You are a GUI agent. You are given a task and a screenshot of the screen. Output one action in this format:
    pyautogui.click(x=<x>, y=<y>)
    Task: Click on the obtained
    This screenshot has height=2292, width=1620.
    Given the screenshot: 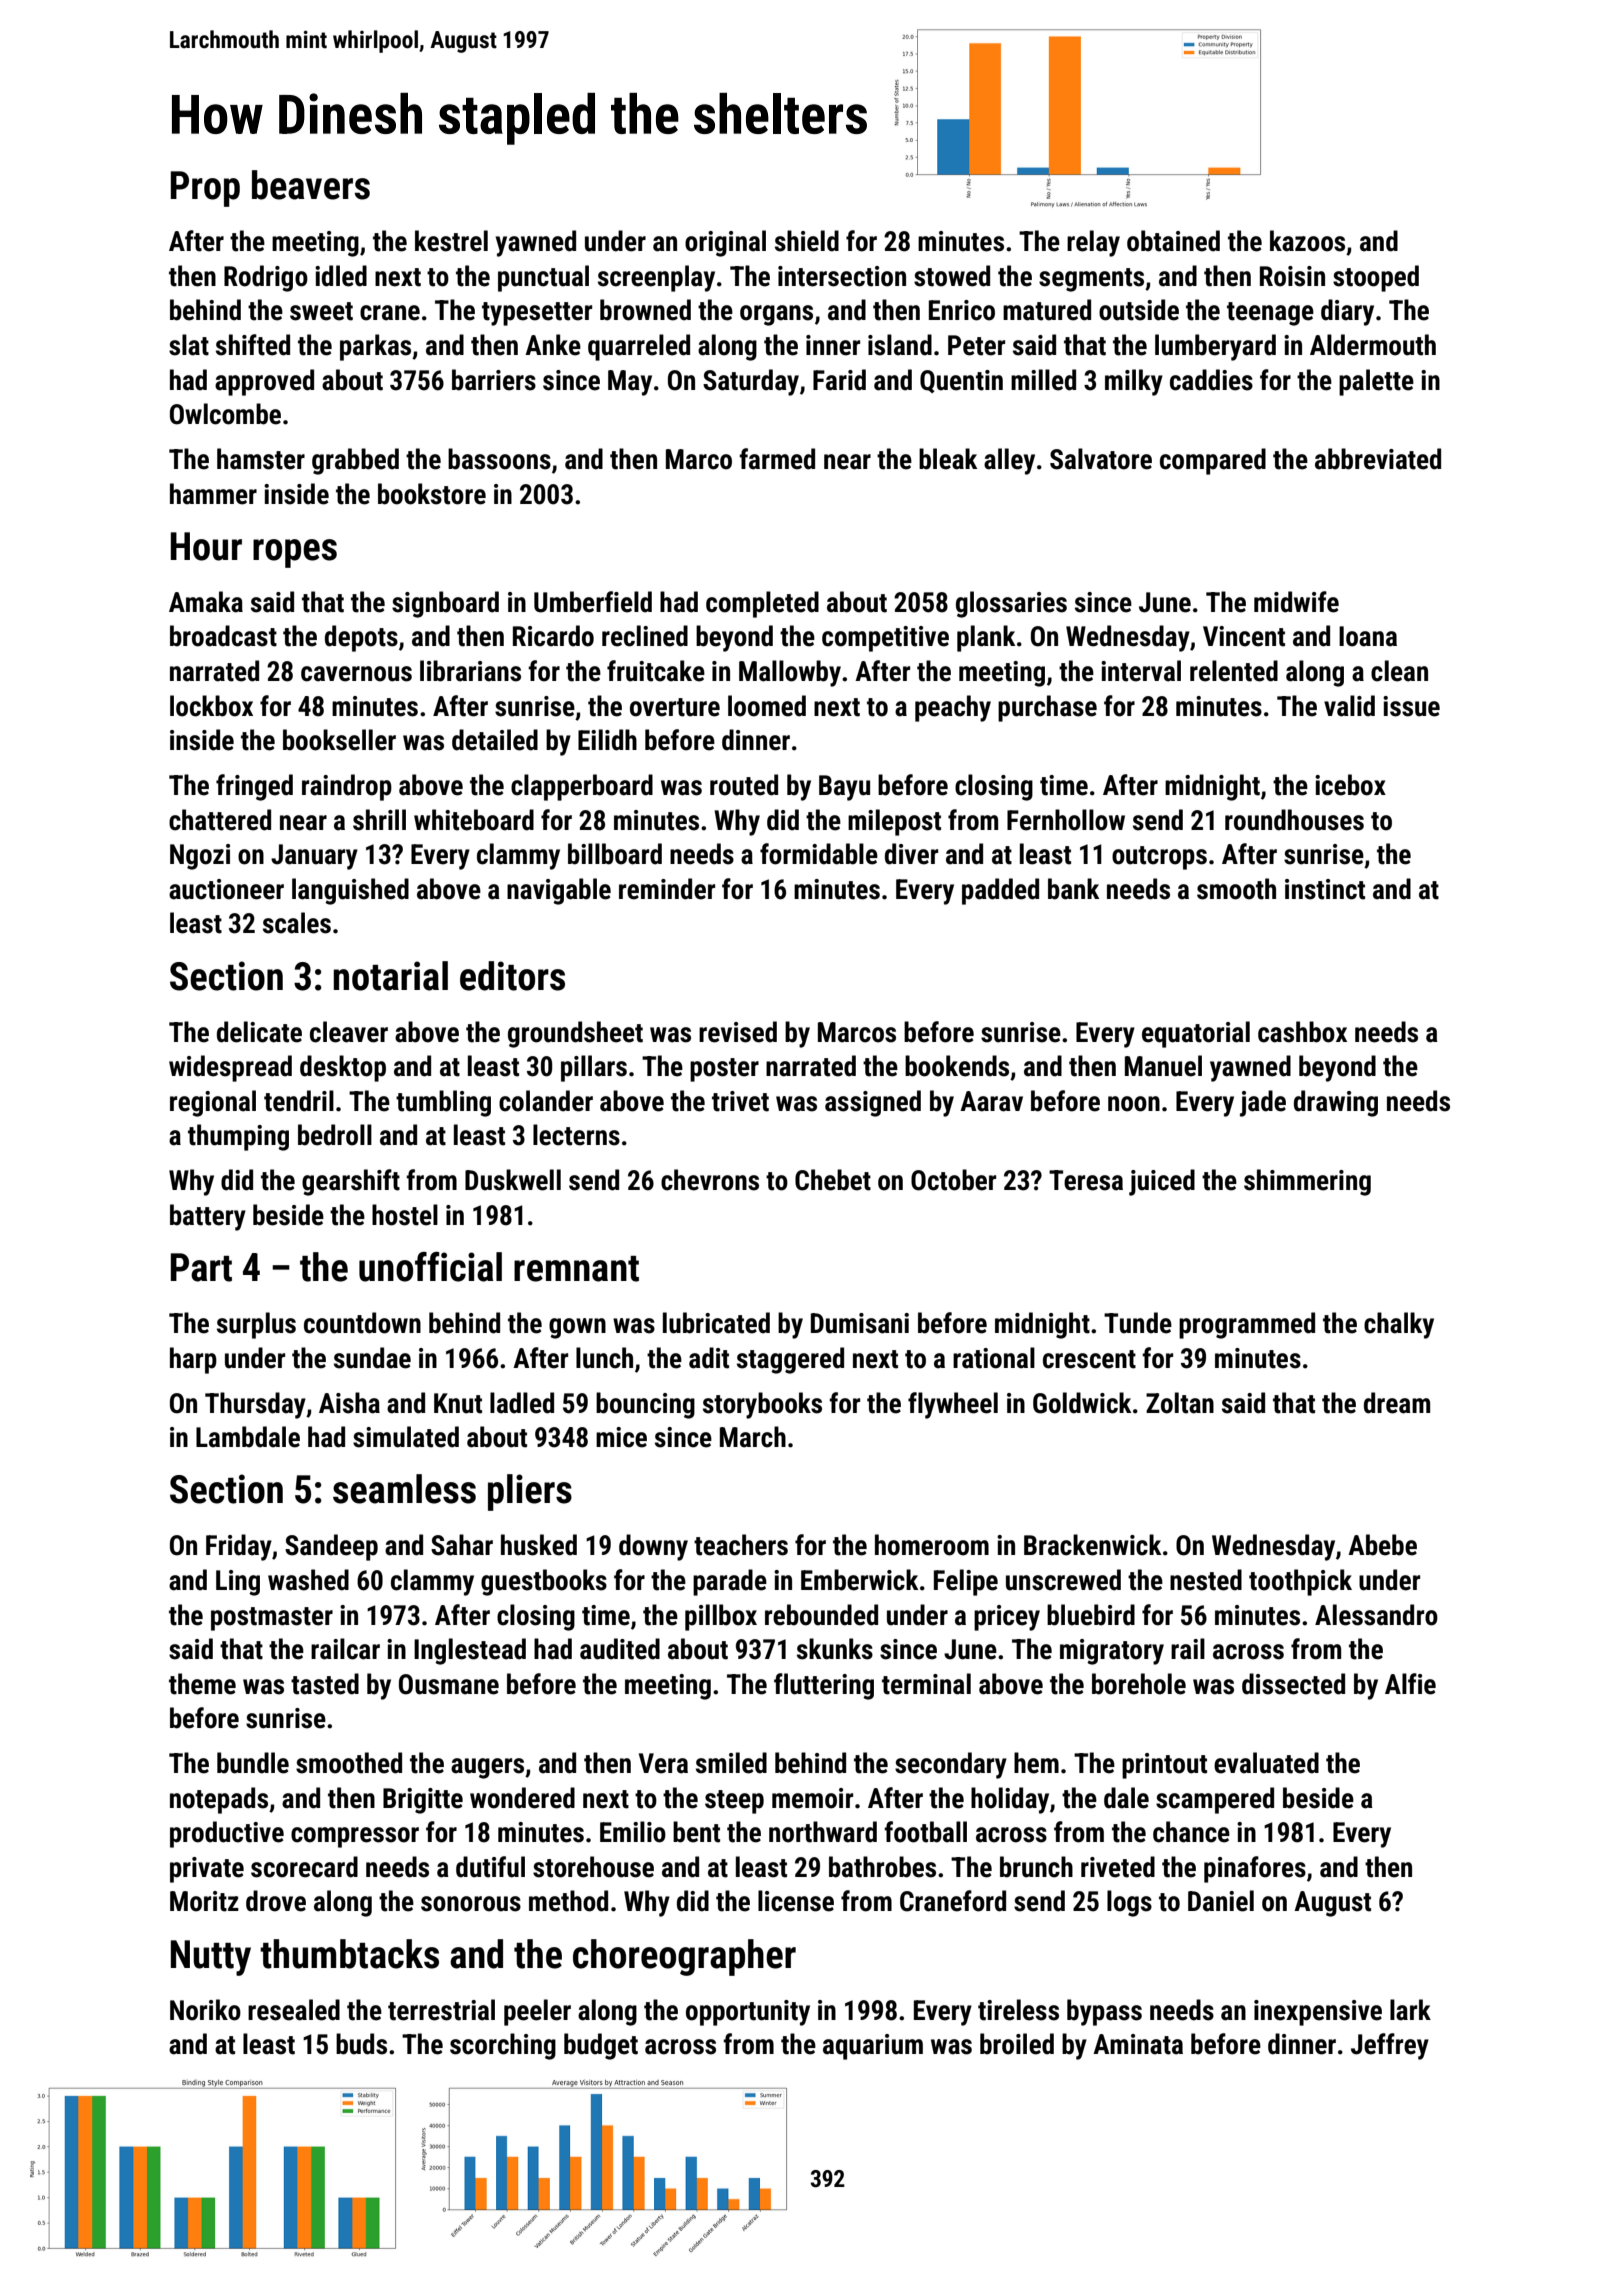 What is the action you would take?
    pyautogui.click(x=1173, y=241)
